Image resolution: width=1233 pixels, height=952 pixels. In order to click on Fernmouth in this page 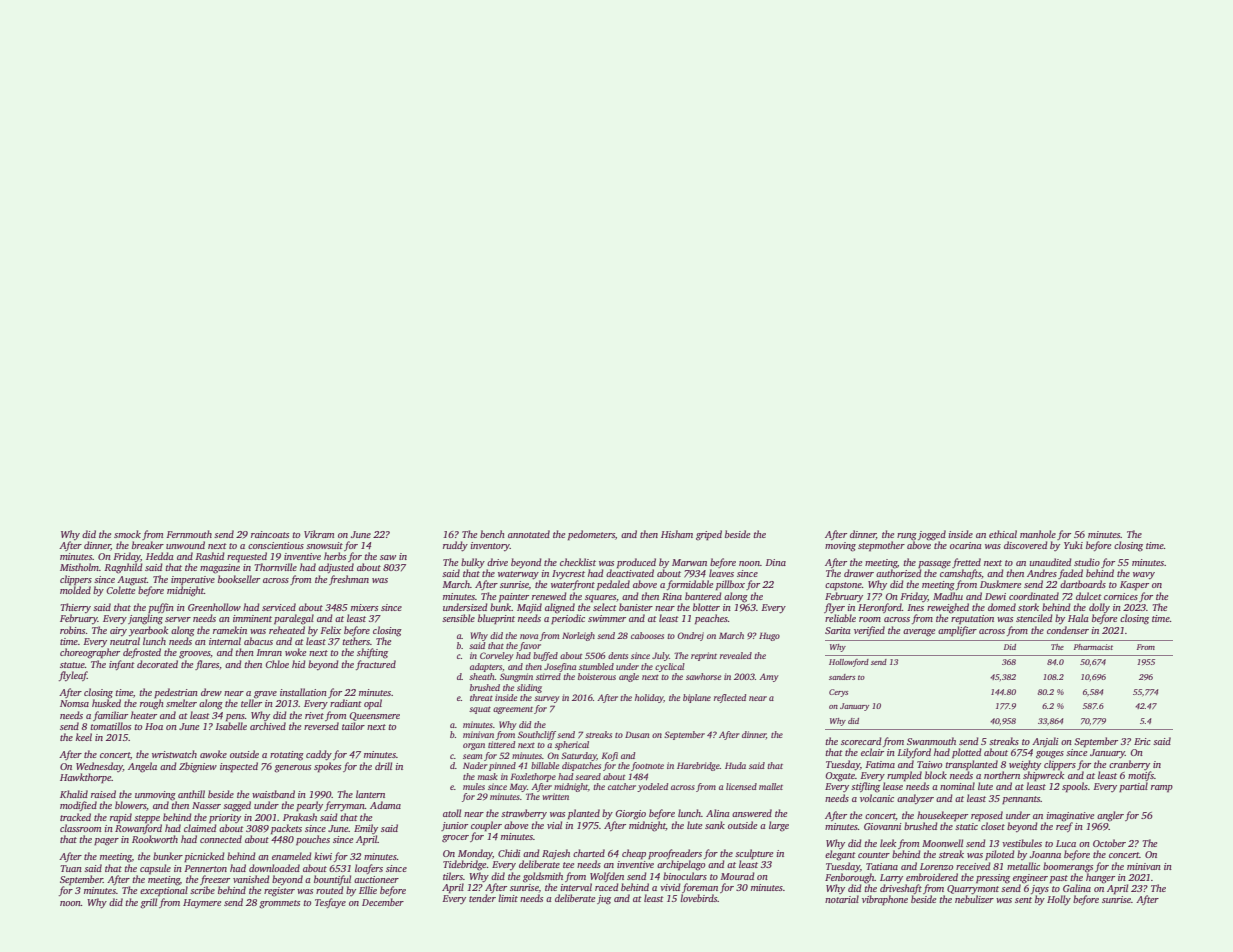, I will do `click(189, 534)`.
